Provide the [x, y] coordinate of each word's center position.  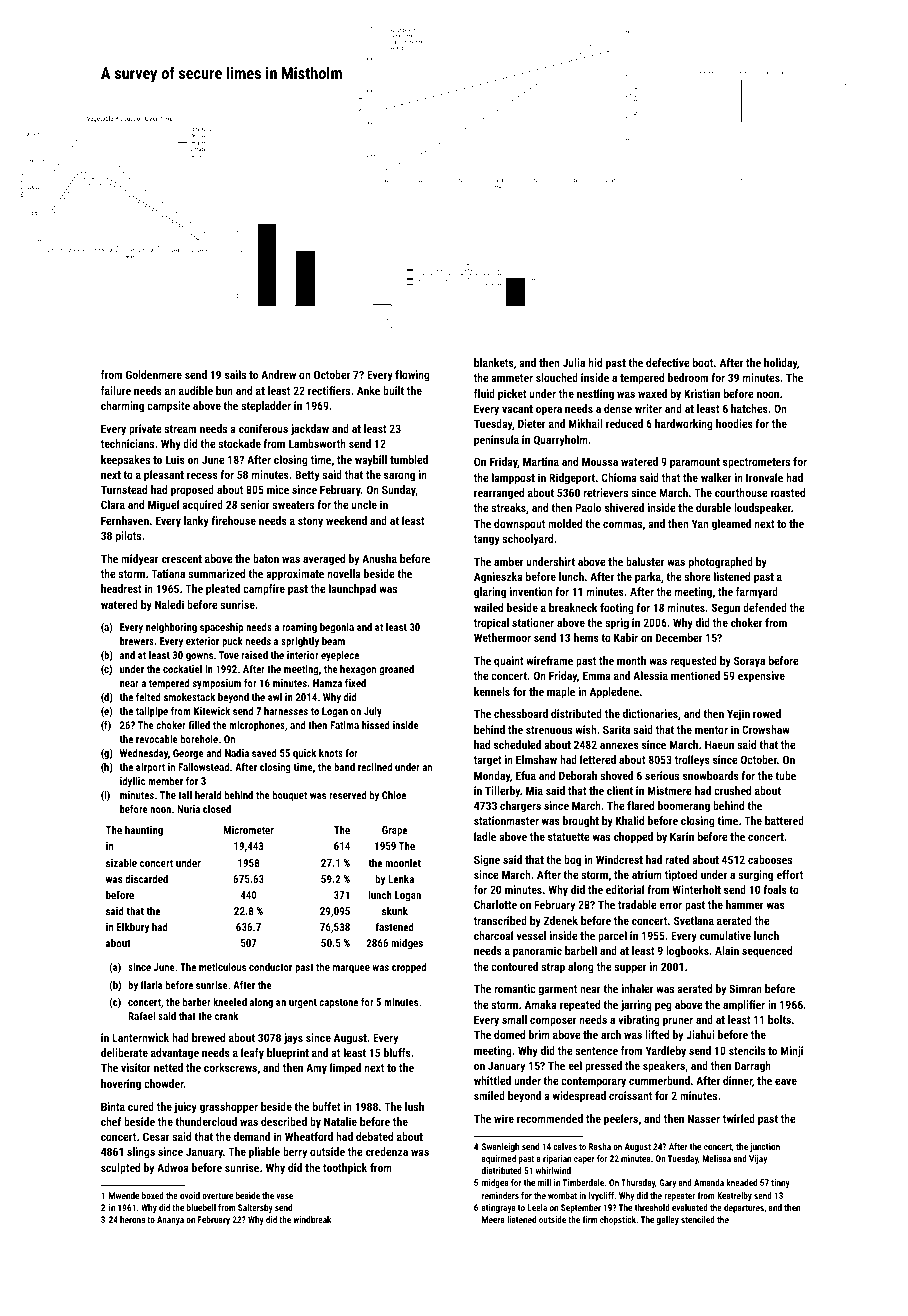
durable [713, 507]
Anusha [379, 558]
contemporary [593, 1082]
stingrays [499, 1208]
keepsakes [125, 461]
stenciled [698, 1219]
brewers [137, 641]
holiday [781, 364]
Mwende [124, 1195]
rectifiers [329, 390]
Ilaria [152, 985]
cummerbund [659, 1080]
